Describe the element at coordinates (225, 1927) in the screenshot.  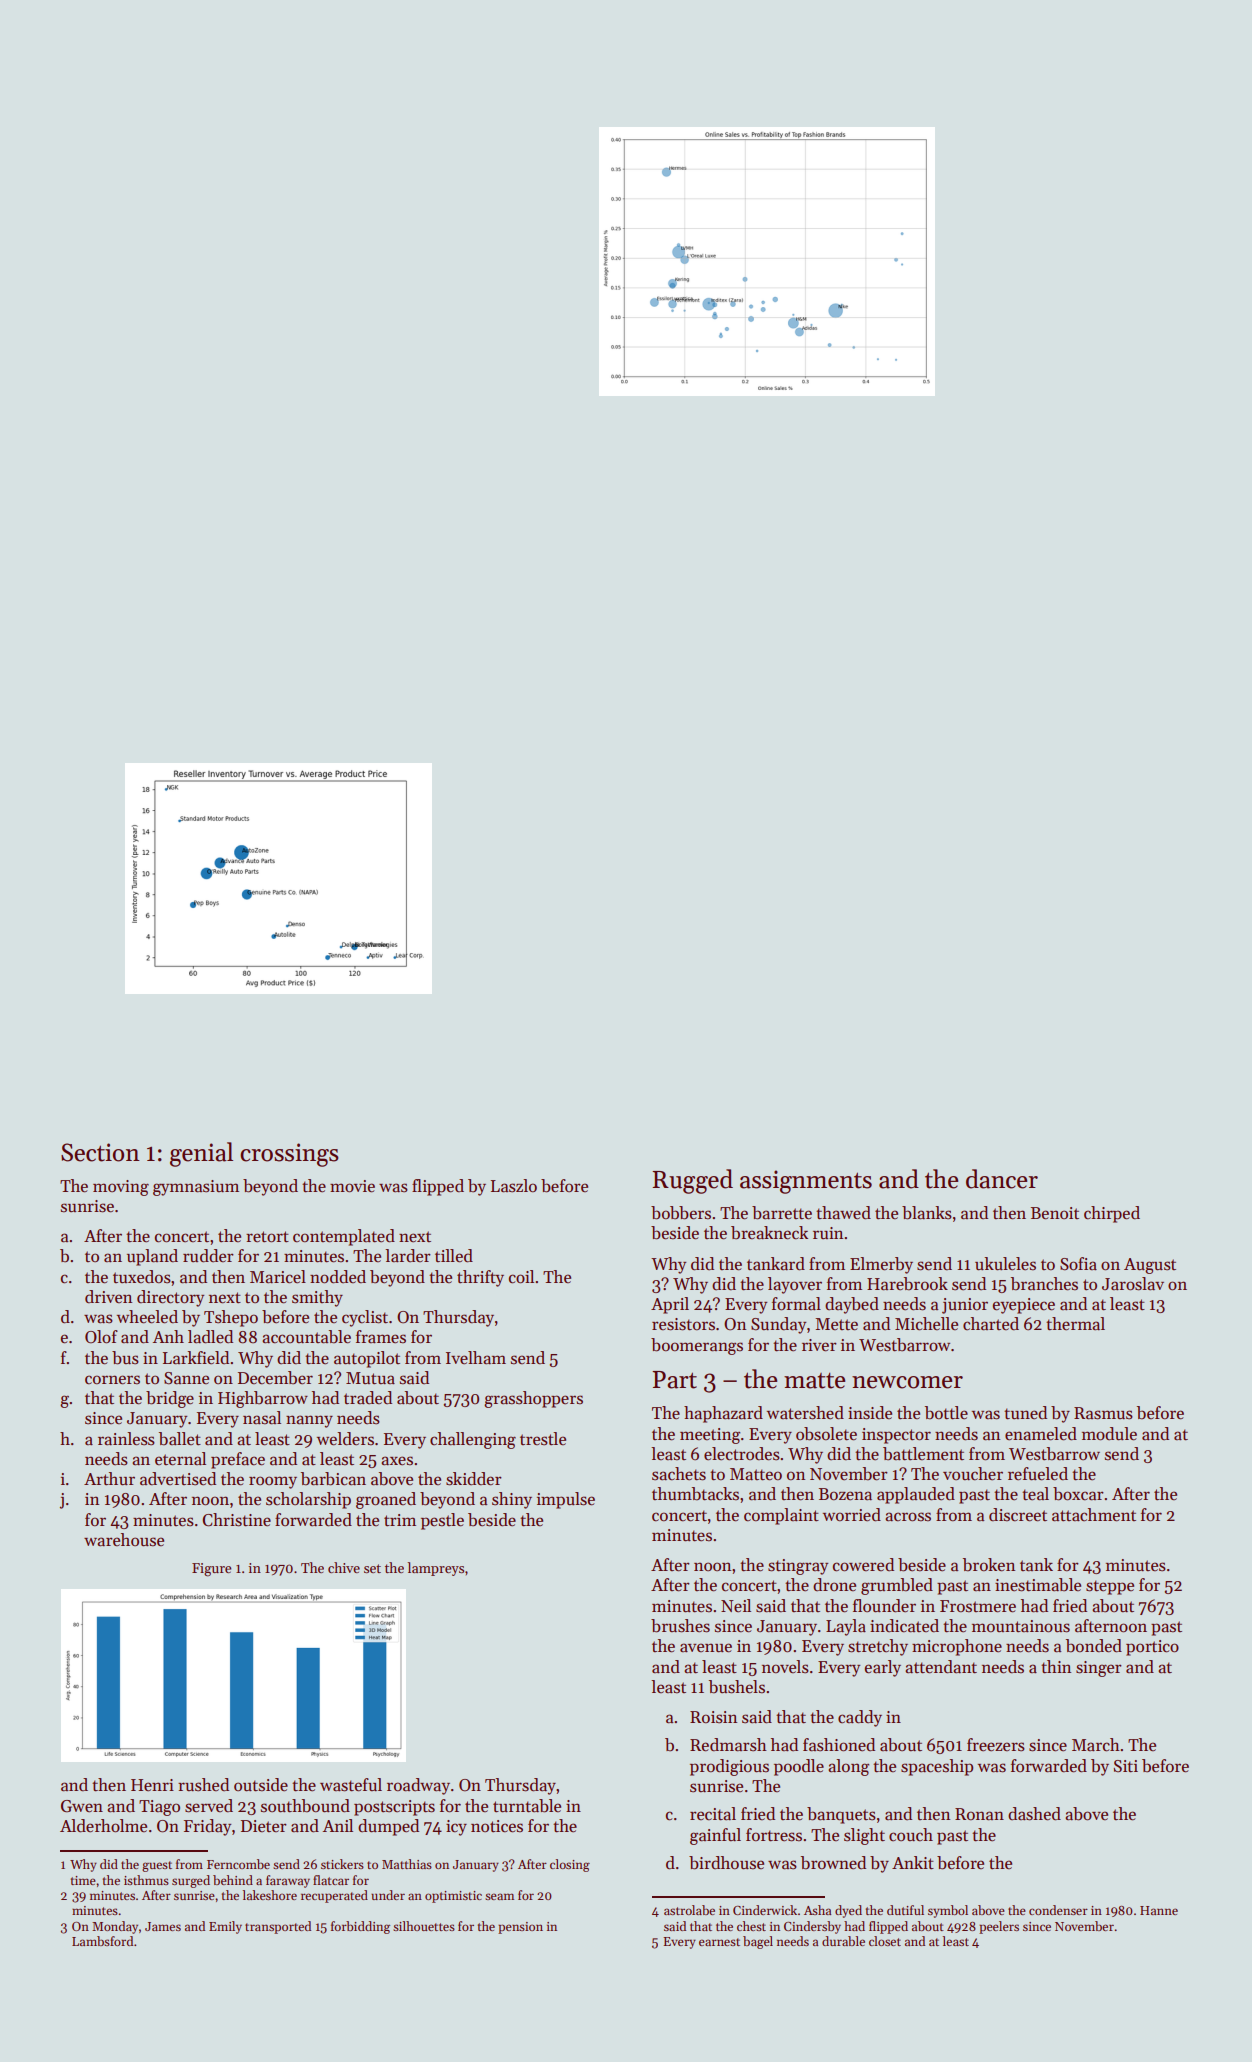
I see `Emily` at that location.
